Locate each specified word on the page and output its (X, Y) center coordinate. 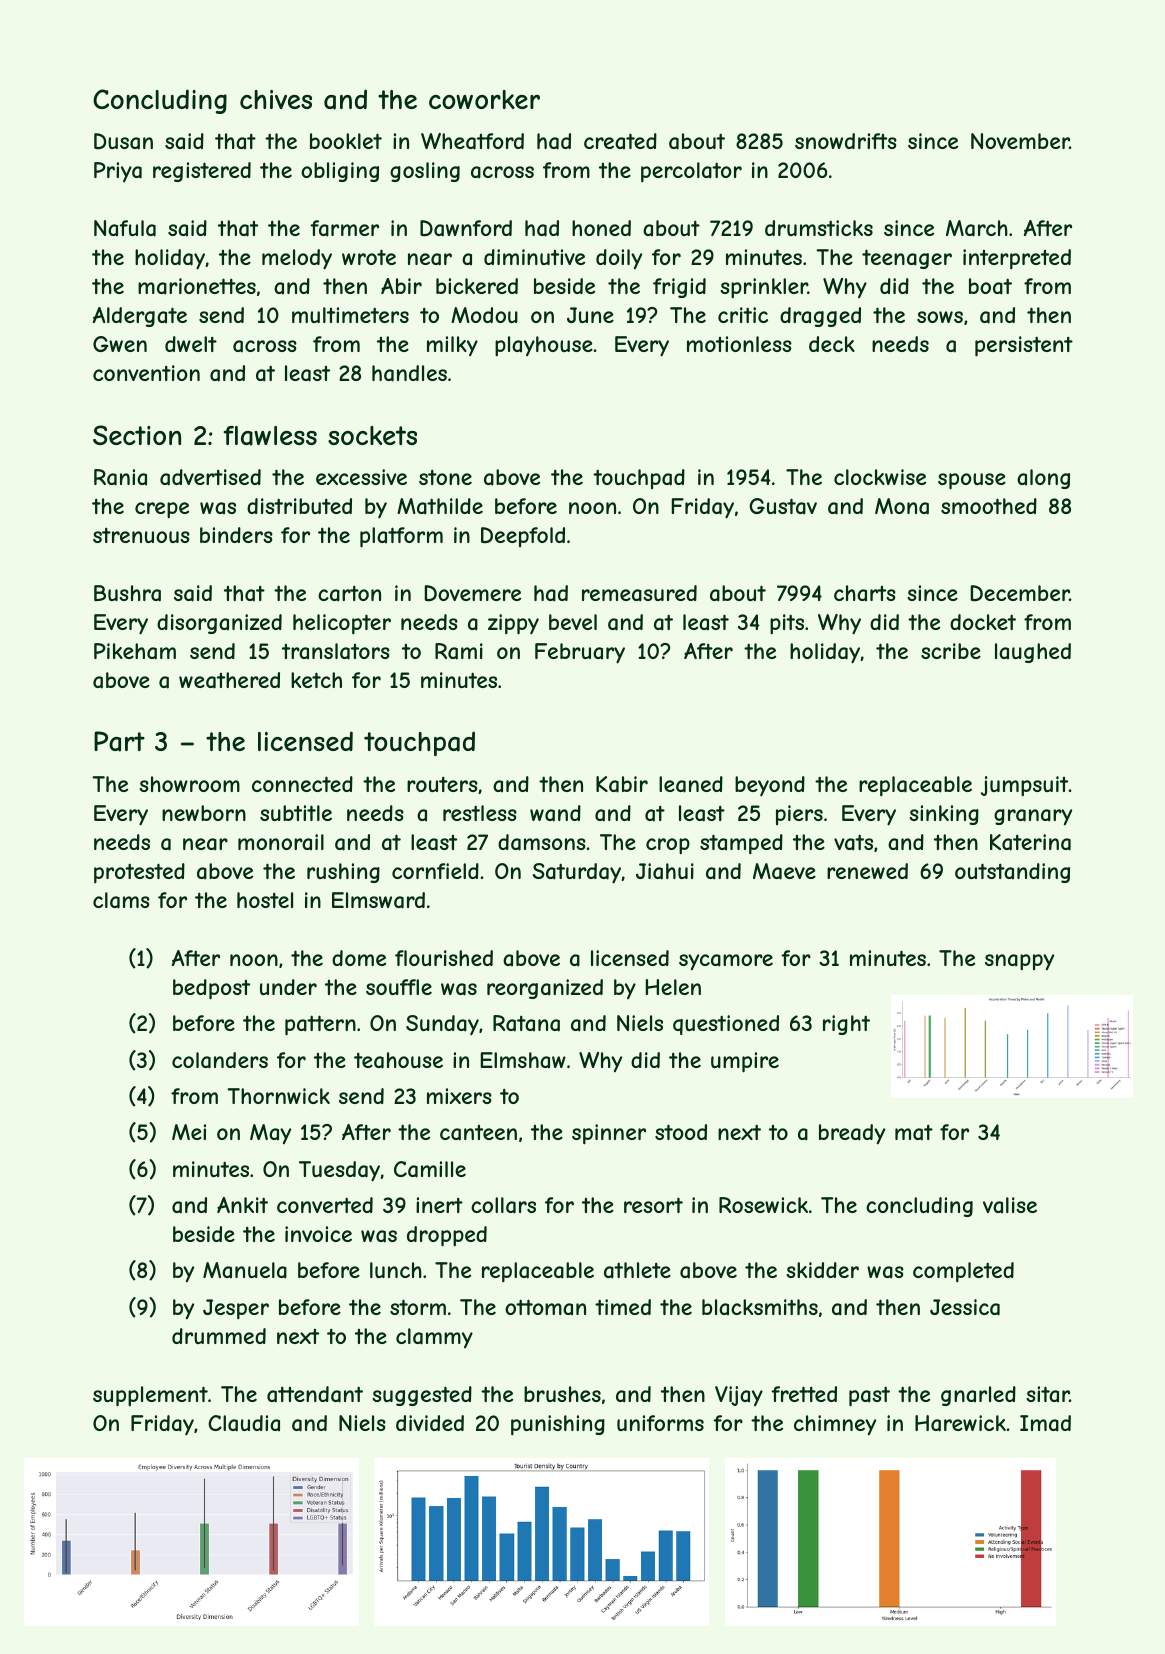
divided (430, 1423)
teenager (907, 259)
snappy (1019, 962)
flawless (270, 436)
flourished (444, 958)
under (288, 987)
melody (297, 259)
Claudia (244, 1423)
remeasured (639, 593)
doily (619, 259)
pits (787, 624)
